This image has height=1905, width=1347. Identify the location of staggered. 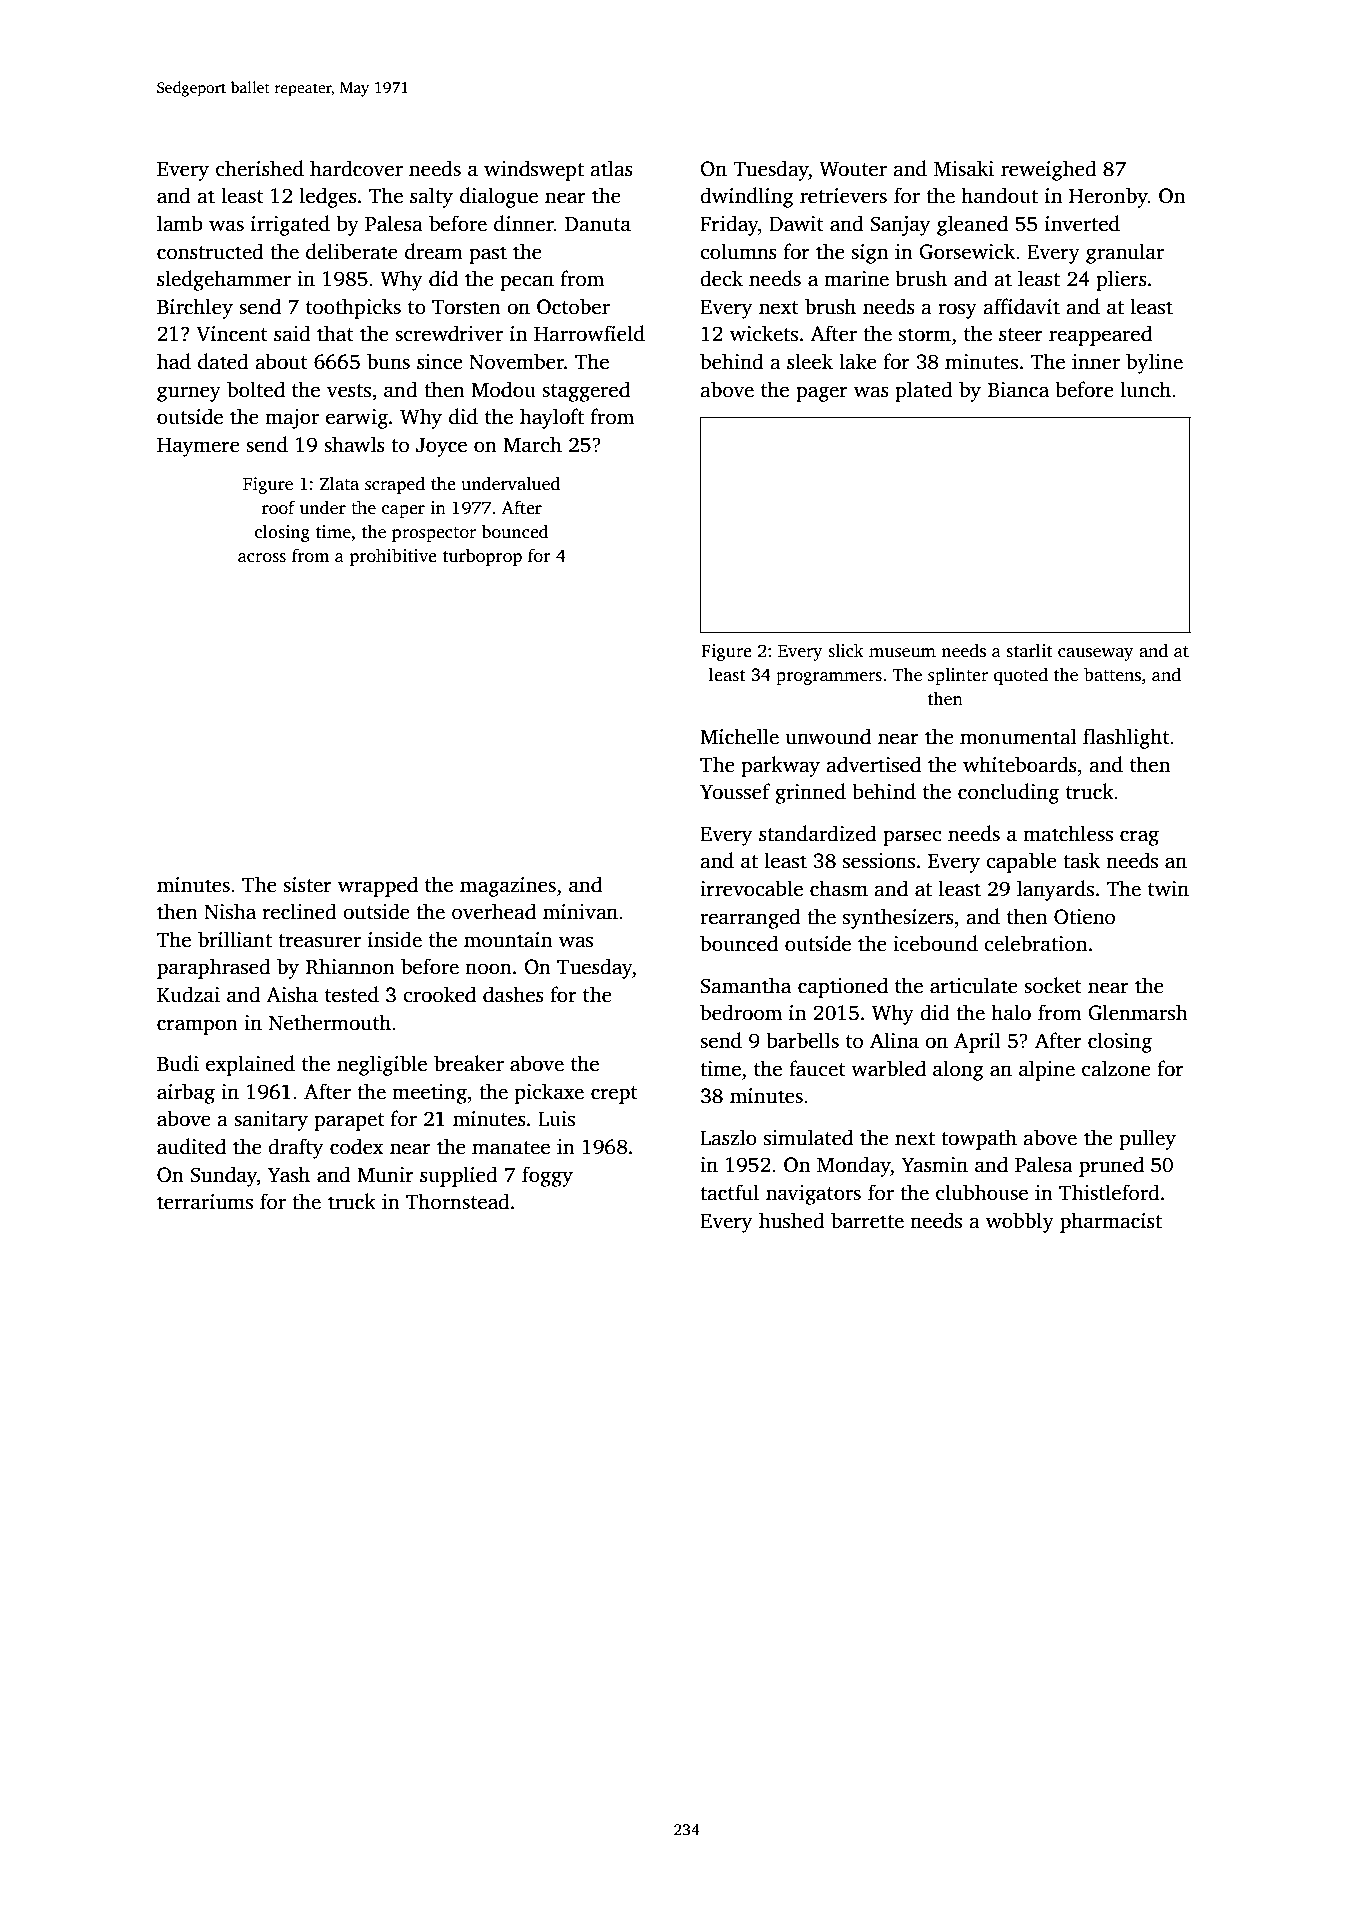
(586, 391).
